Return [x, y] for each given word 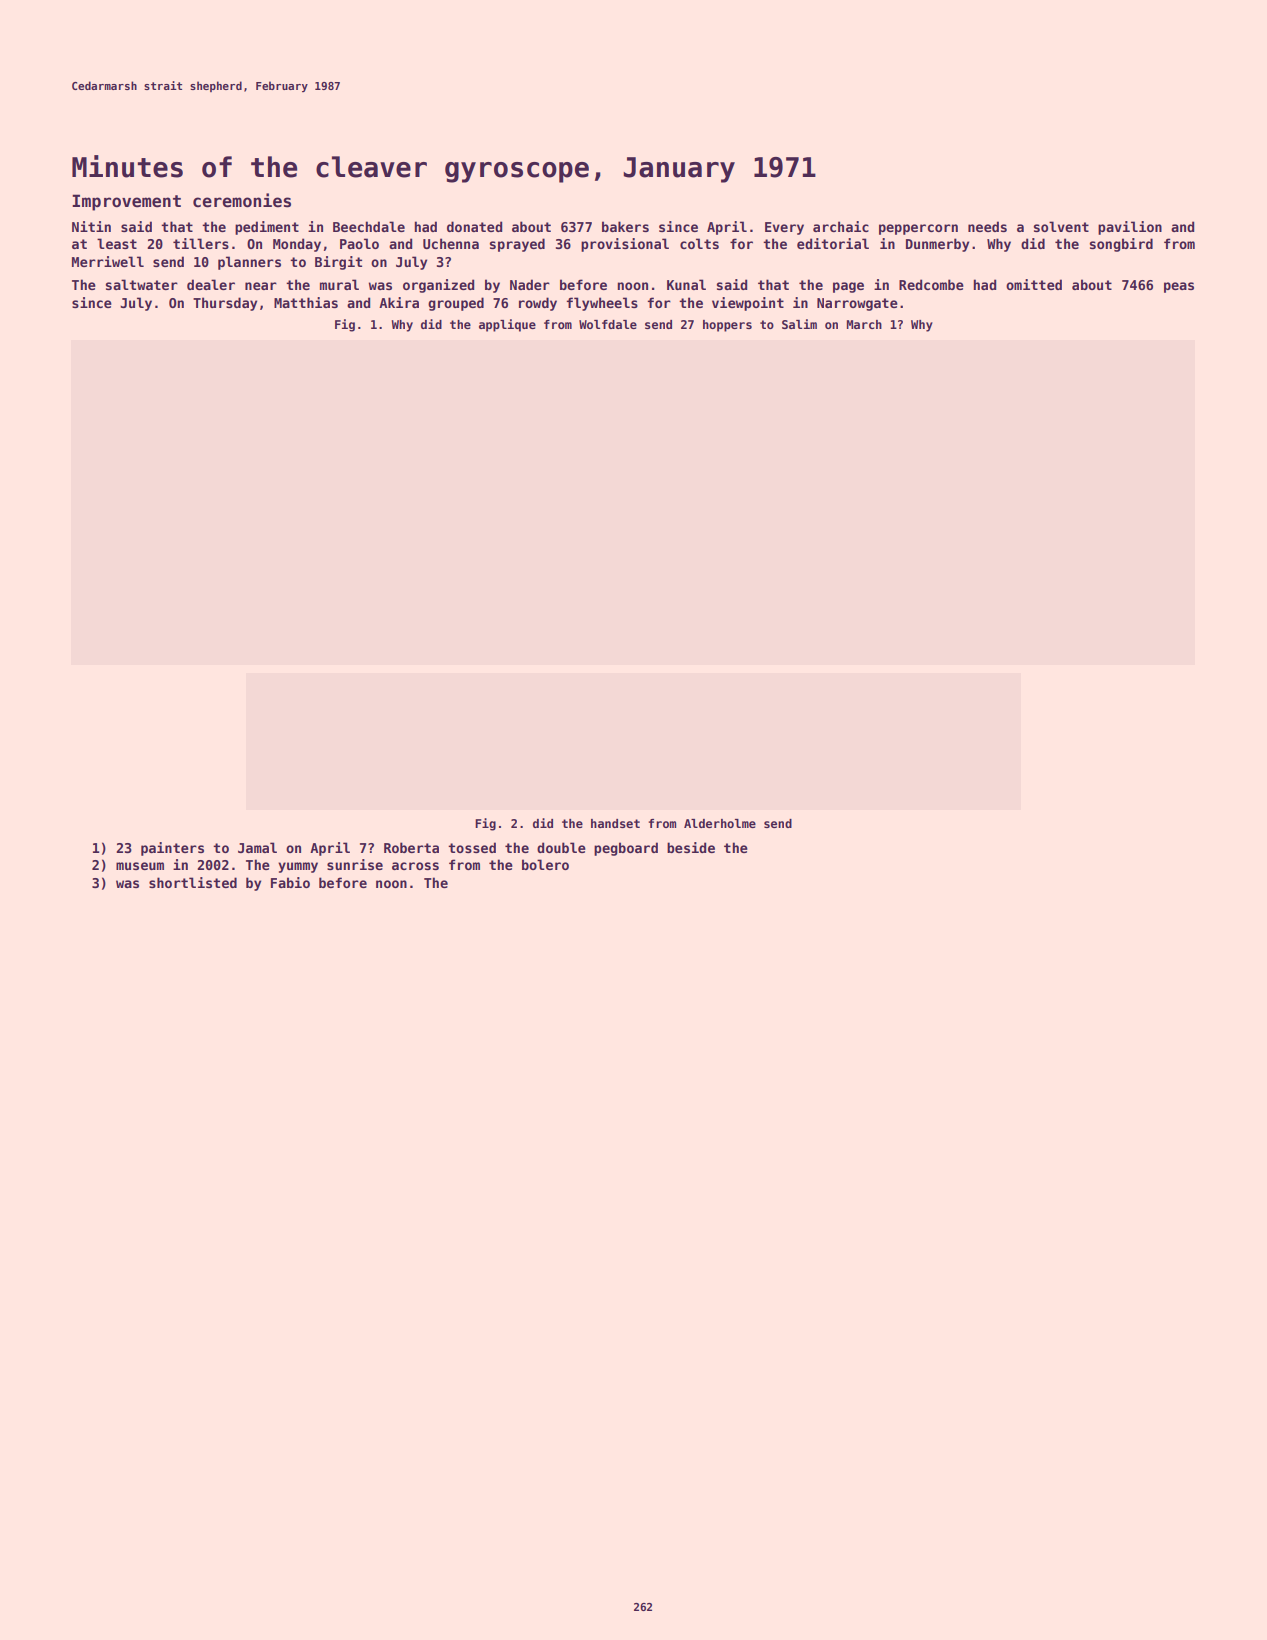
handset [615, 823]
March [864, 324]
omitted [1034, 284]
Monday [297, 245]
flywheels [602, 304]
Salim [799, 324]
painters [172, 849]
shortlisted [193, 882]
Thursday [225, 304]
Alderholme [720, 823]
